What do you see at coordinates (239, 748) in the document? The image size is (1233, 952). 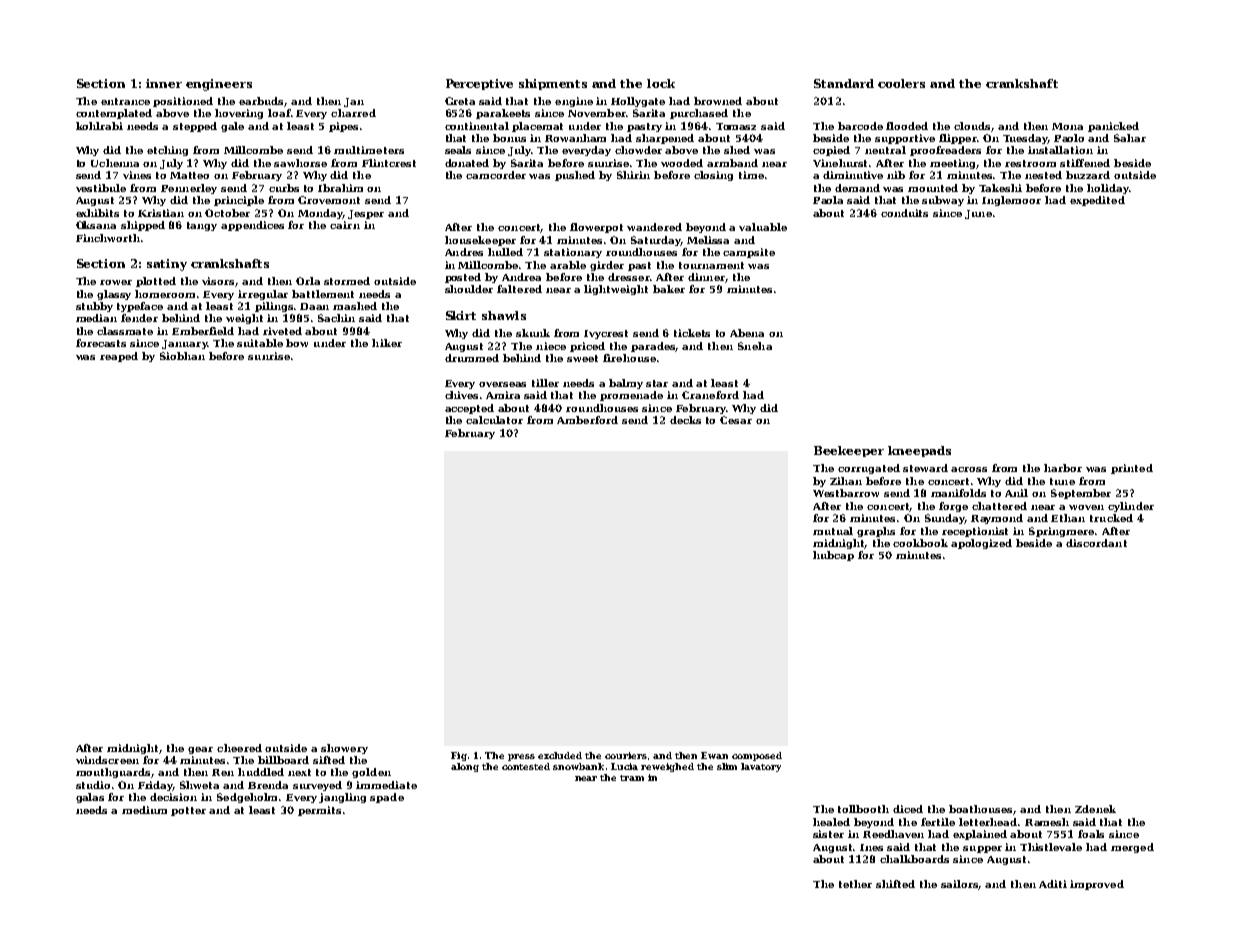 I see `cheered` at bounding box center [239, 748].
